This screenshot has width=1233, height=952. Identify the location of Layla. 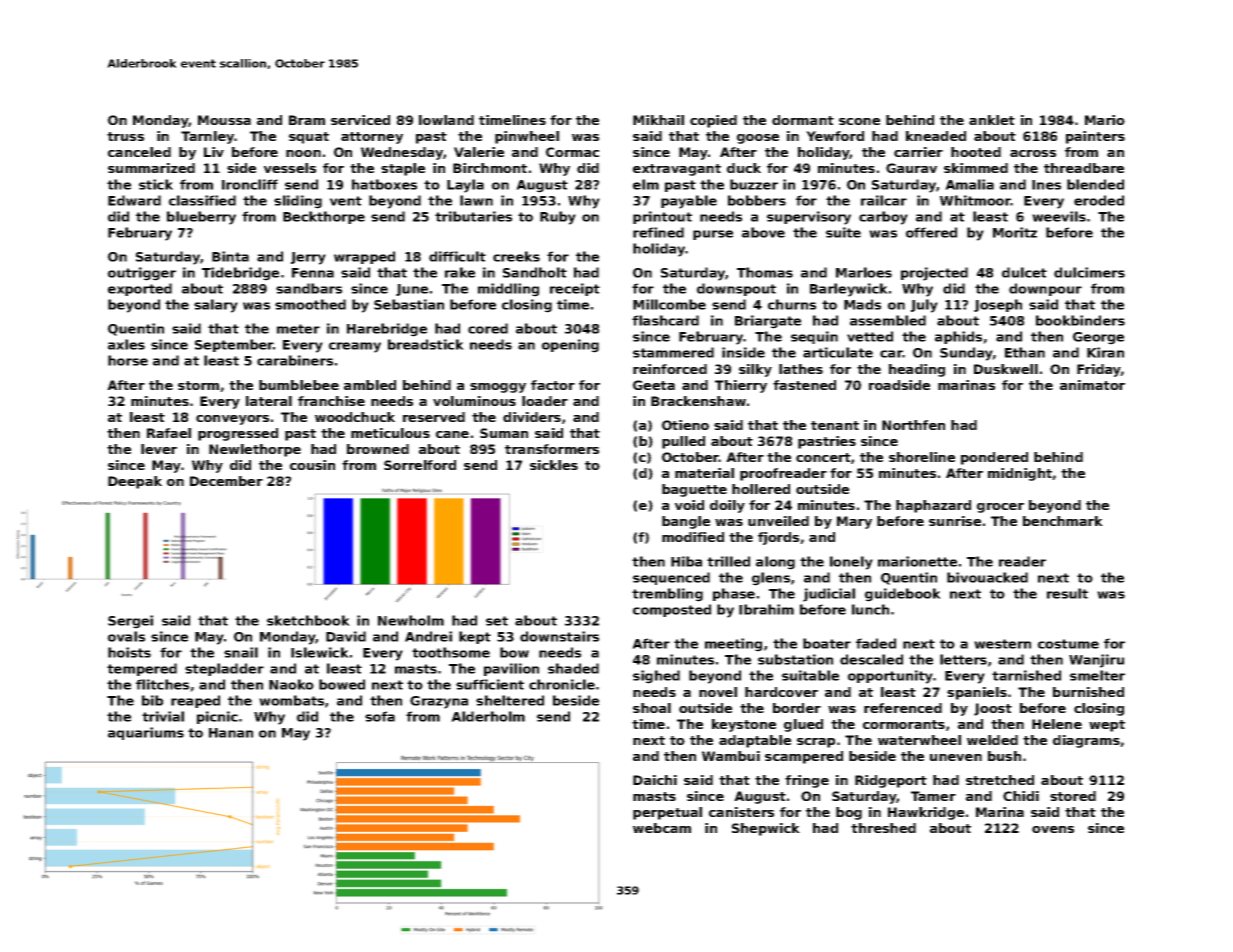
(465, 186).
